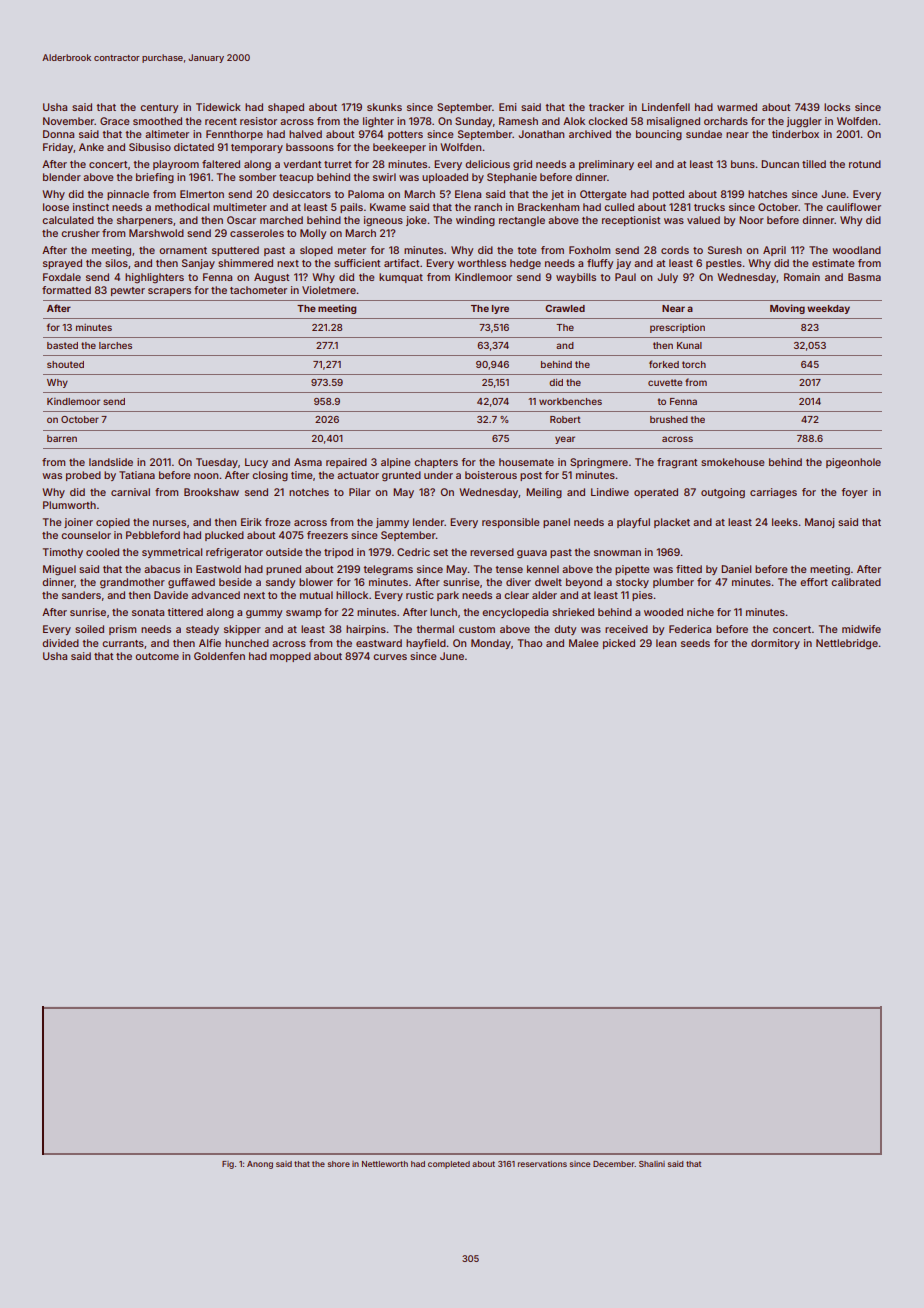 This page has width=924, height=1308. Describe the element at coordinates (853, 463) in the page. I see `pigeonhole` at that location.
